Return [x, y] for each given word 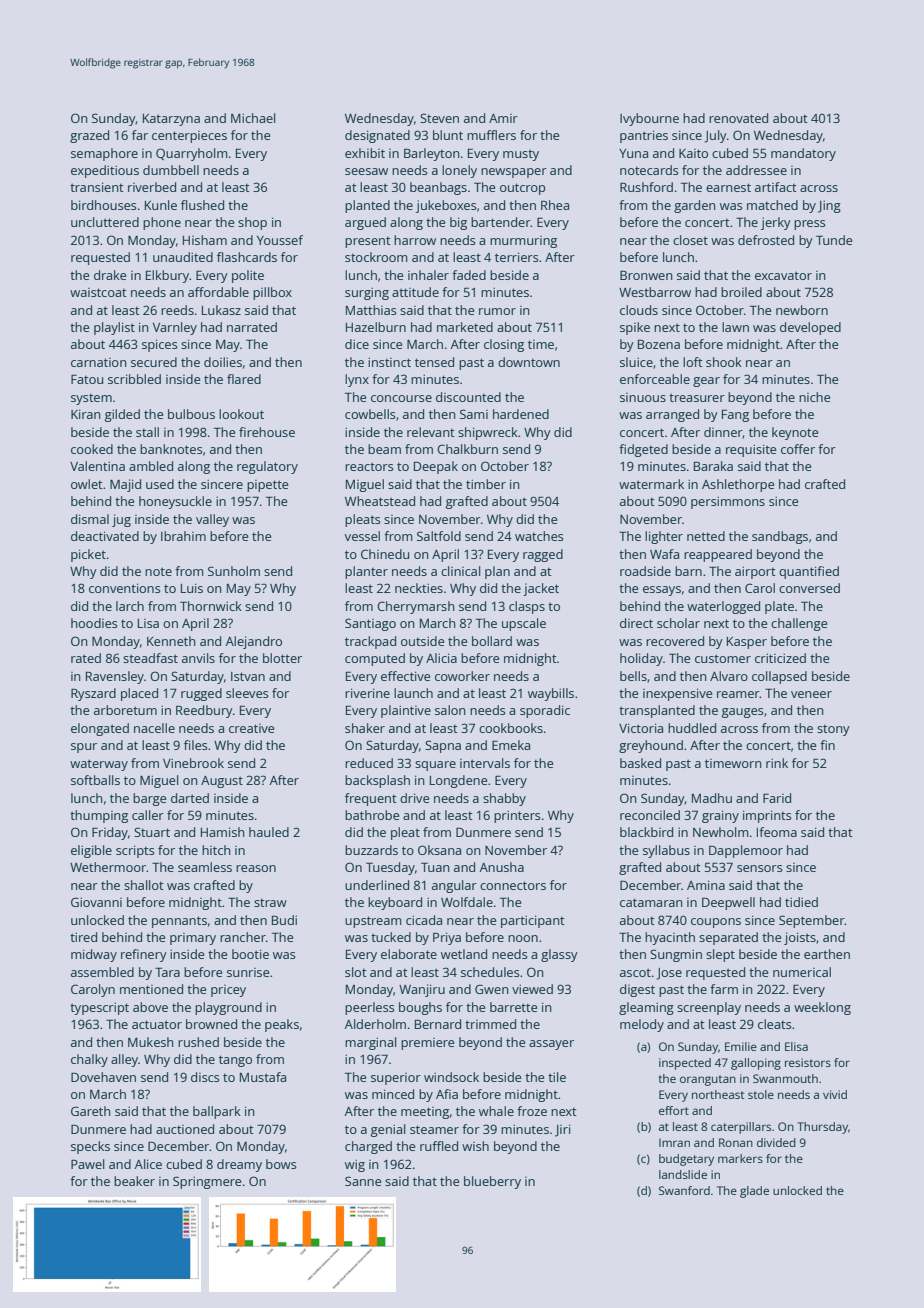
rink [777, 763]
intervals [485, 763]
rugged [201, 694]
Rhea [555, 205]
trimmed [490, 1024]
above [150, 1007]
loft [693, 362]
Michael [253, 118]
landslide [683, 1174]
